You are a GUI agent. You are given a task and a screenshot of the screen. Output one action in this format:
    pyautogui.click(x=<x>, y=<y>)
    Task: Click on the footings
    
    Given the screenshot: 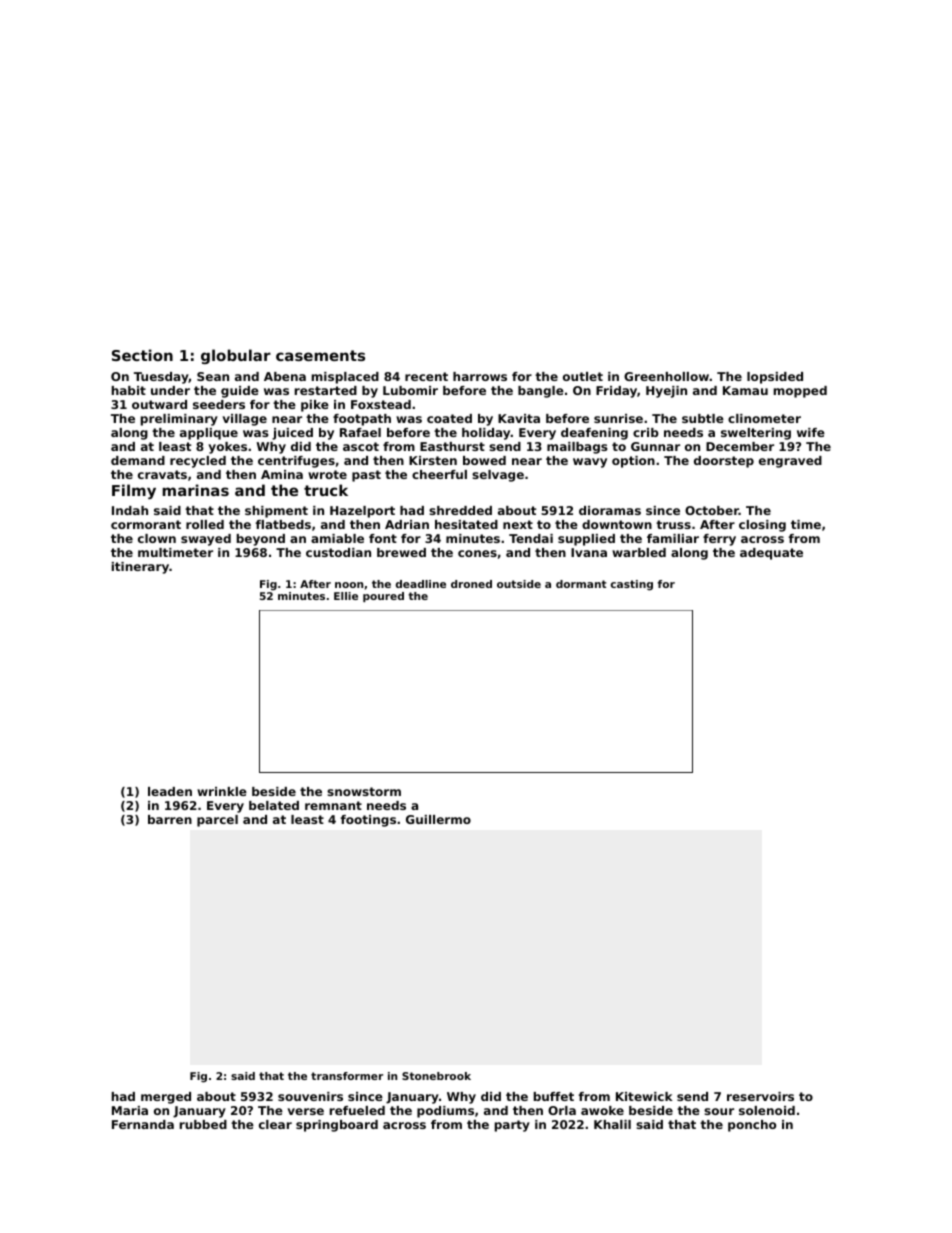 What is the action you would take?
    pyautogui.click(x=368, y=821)
